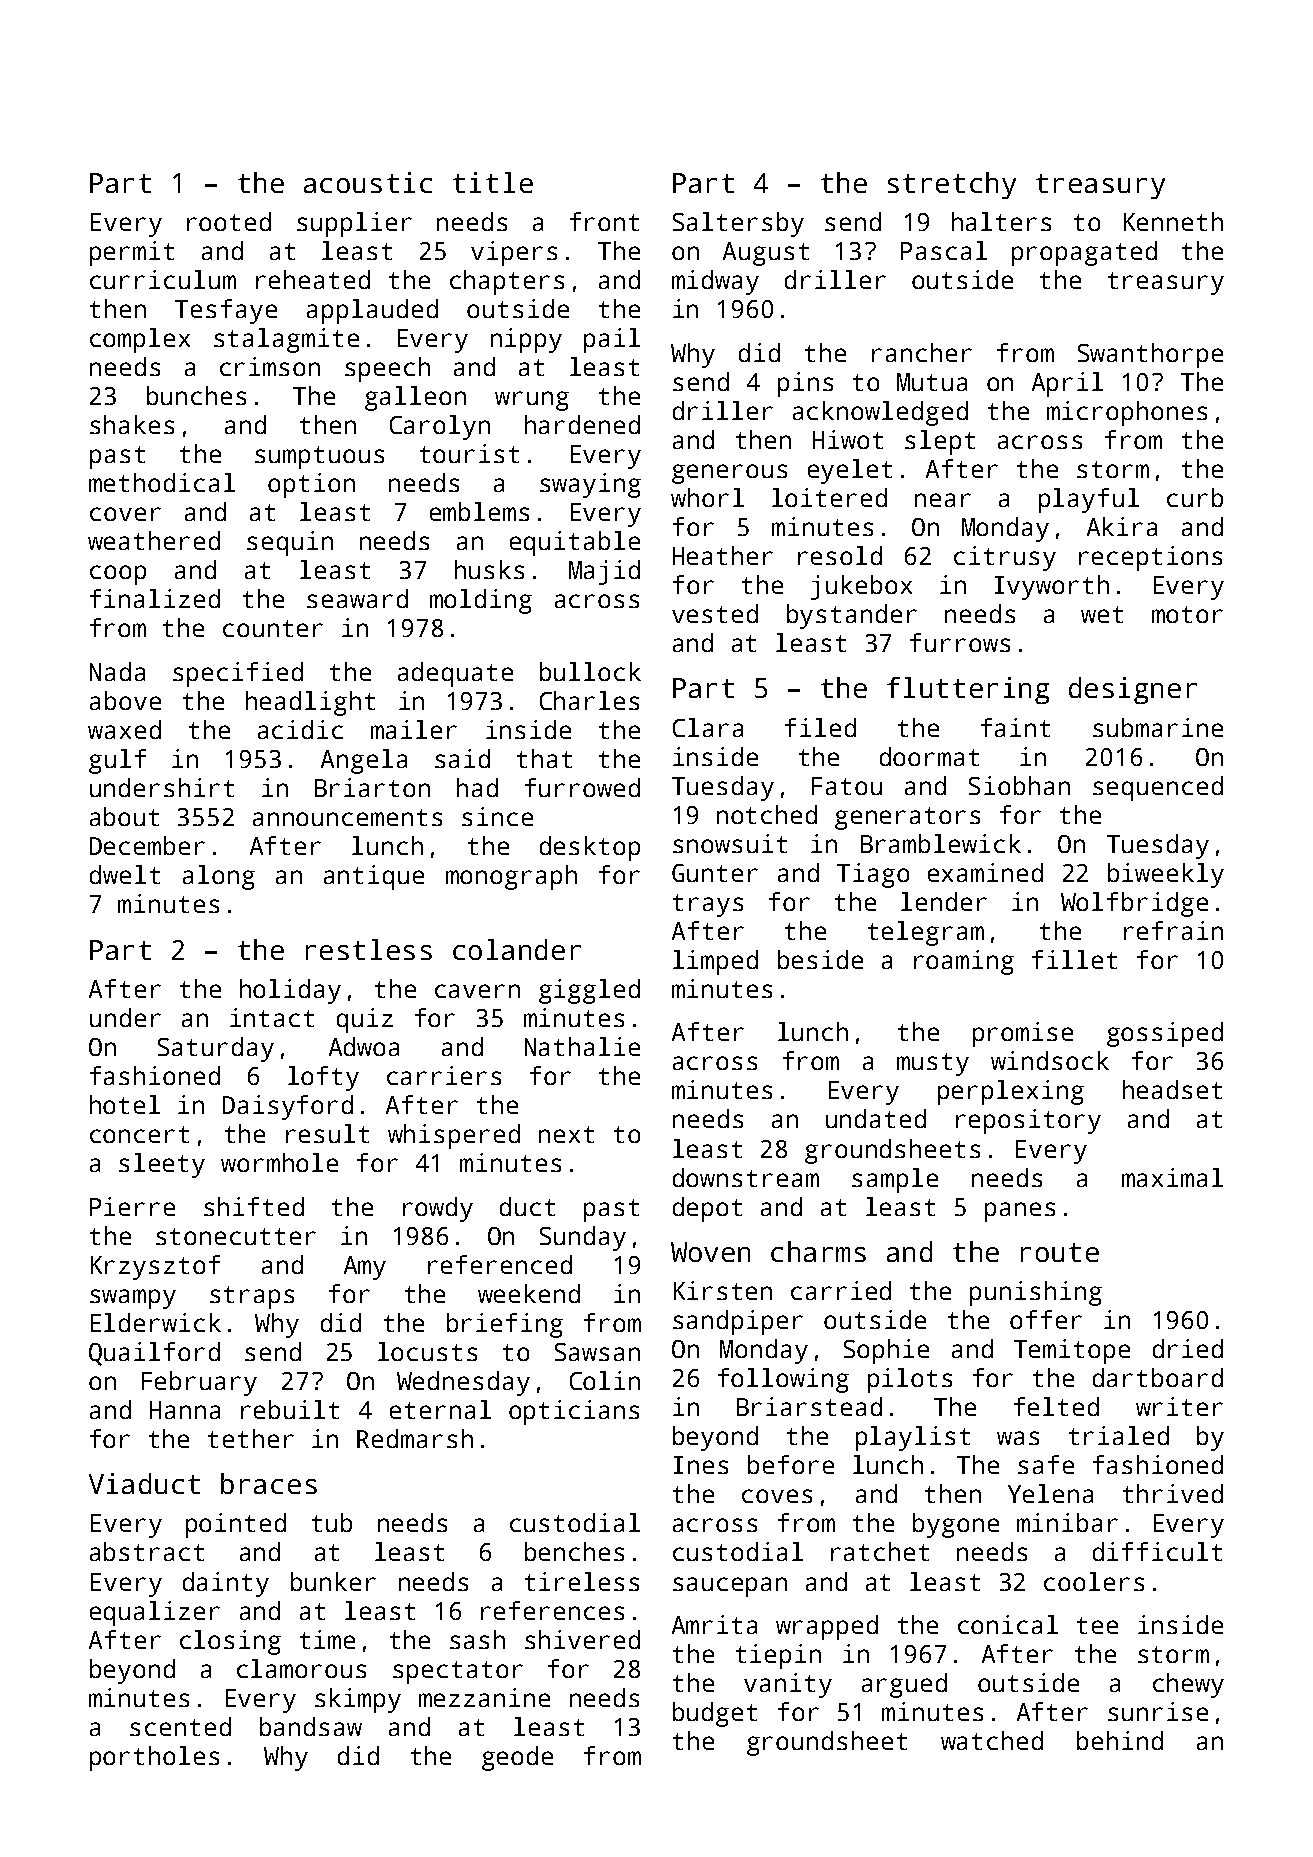 The image size is (1313, 1857). I want to click on mailer, so click(414, 729).
